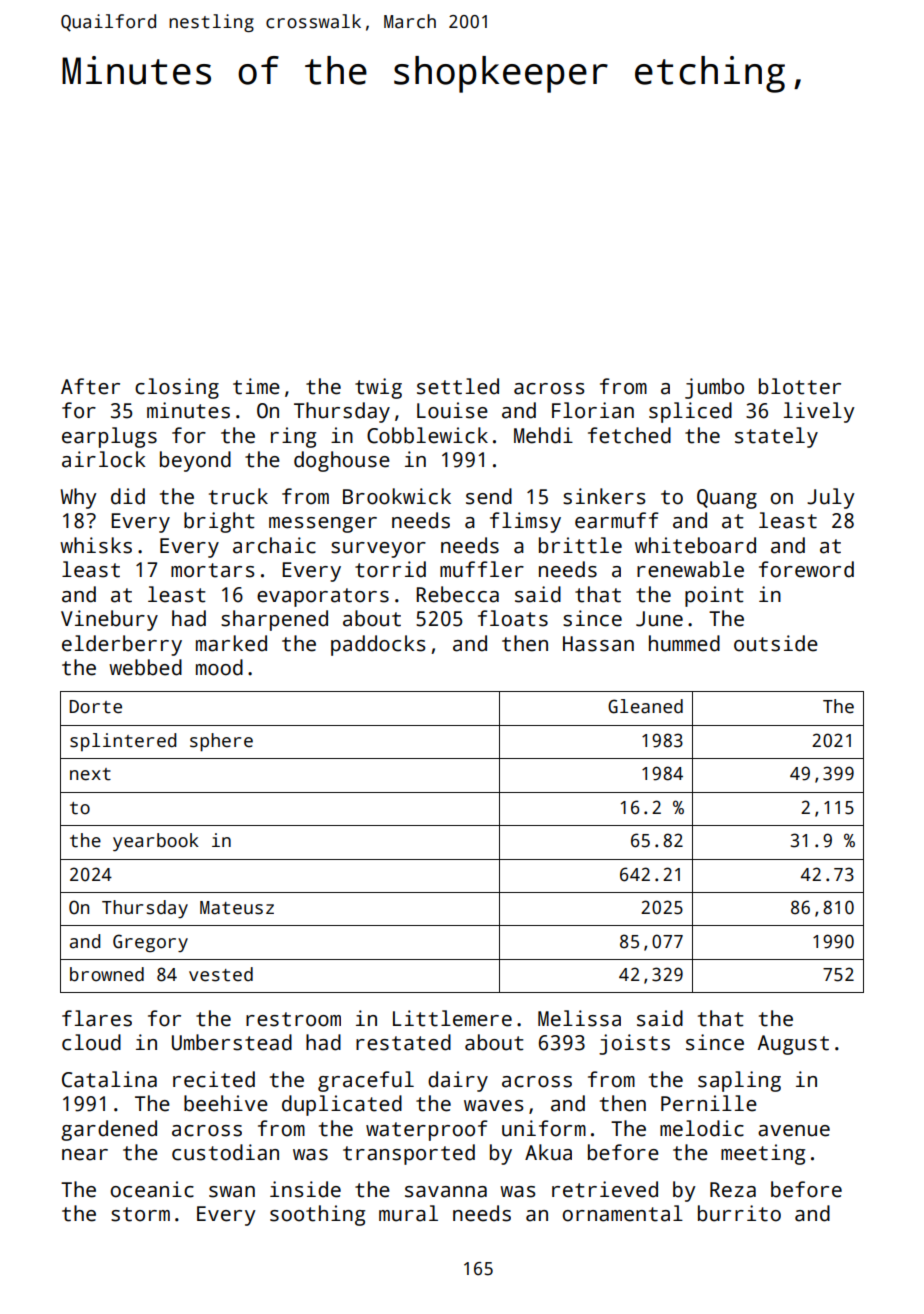  I want to click on jumbo, so click(714, 388).
